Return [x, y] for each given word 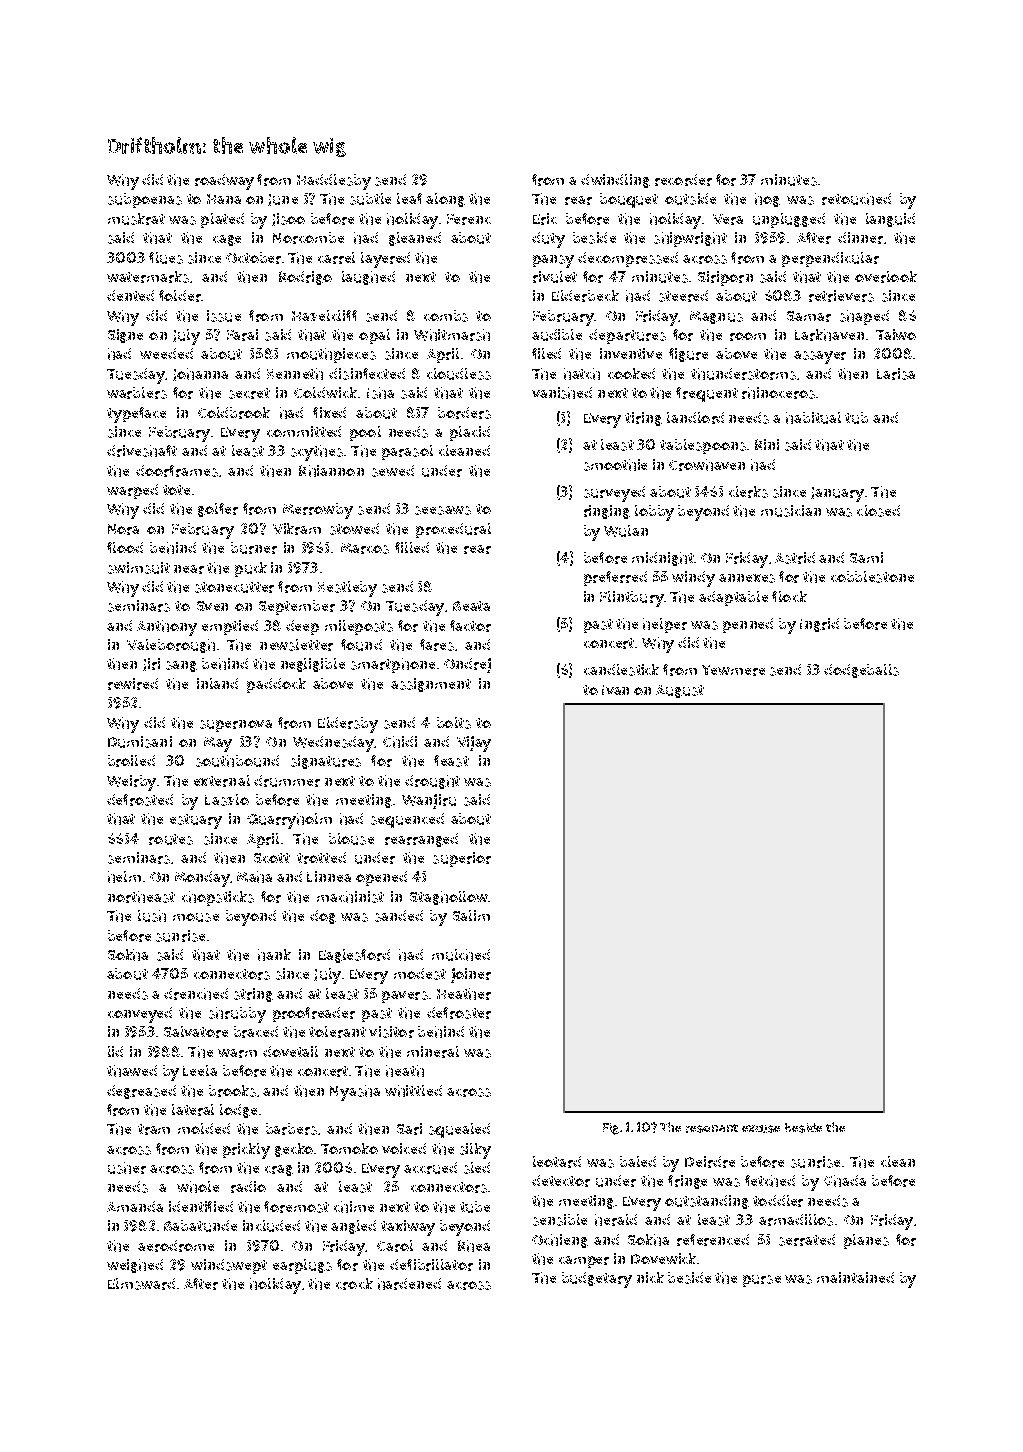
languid [890, 220]
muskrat [136, 219]
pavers [405, 997]
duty [548, 240]
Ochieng [560, 1241]
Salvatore [196, 1032]
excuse [761, 1129]
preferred [615, 578]
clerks [748, 492]
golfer [218, 510]
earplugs [302, 1266]
